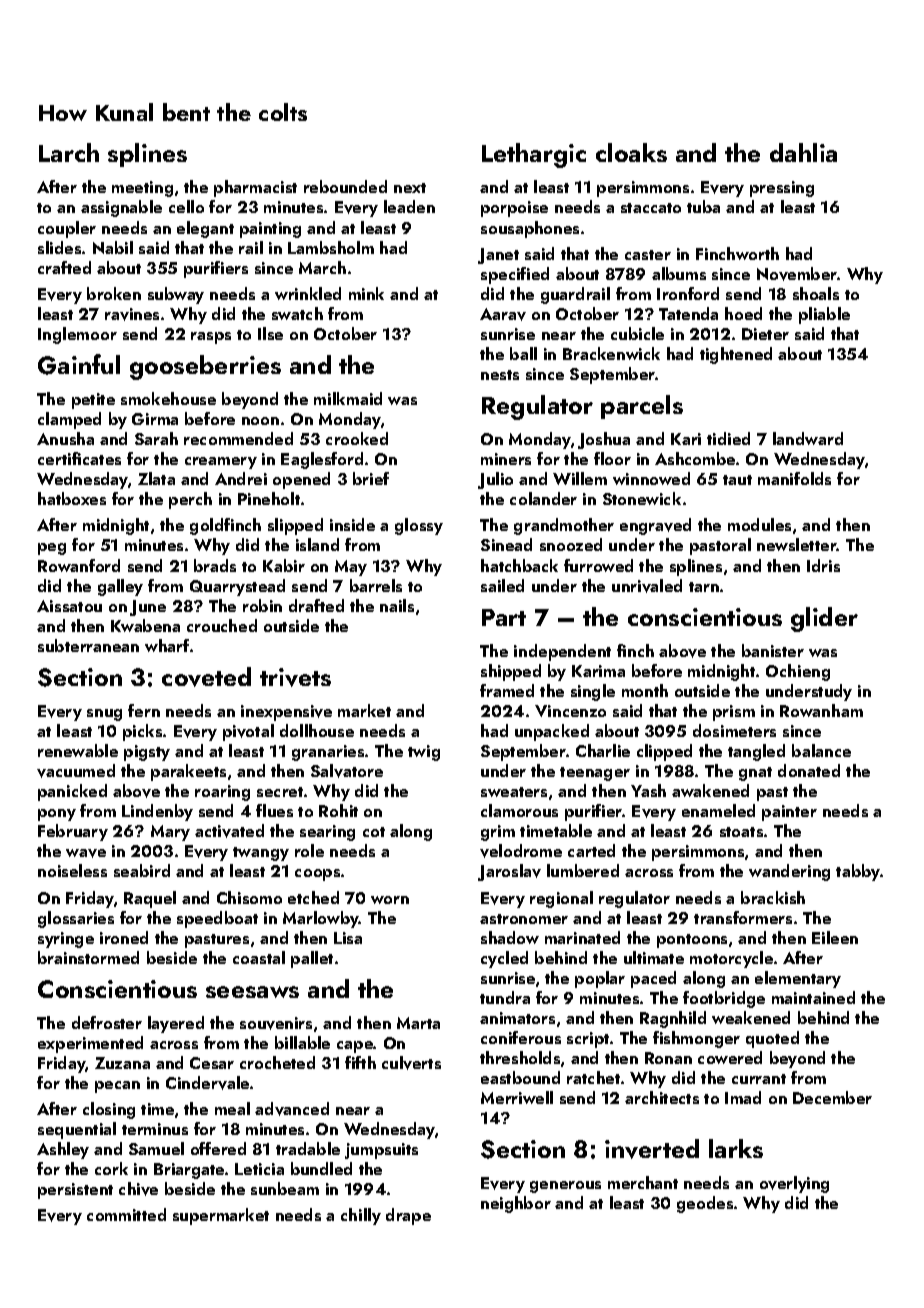 Image resolution: width=924 pixels, height=1308 pixels. I want to click on cello, so click(186, 206).
